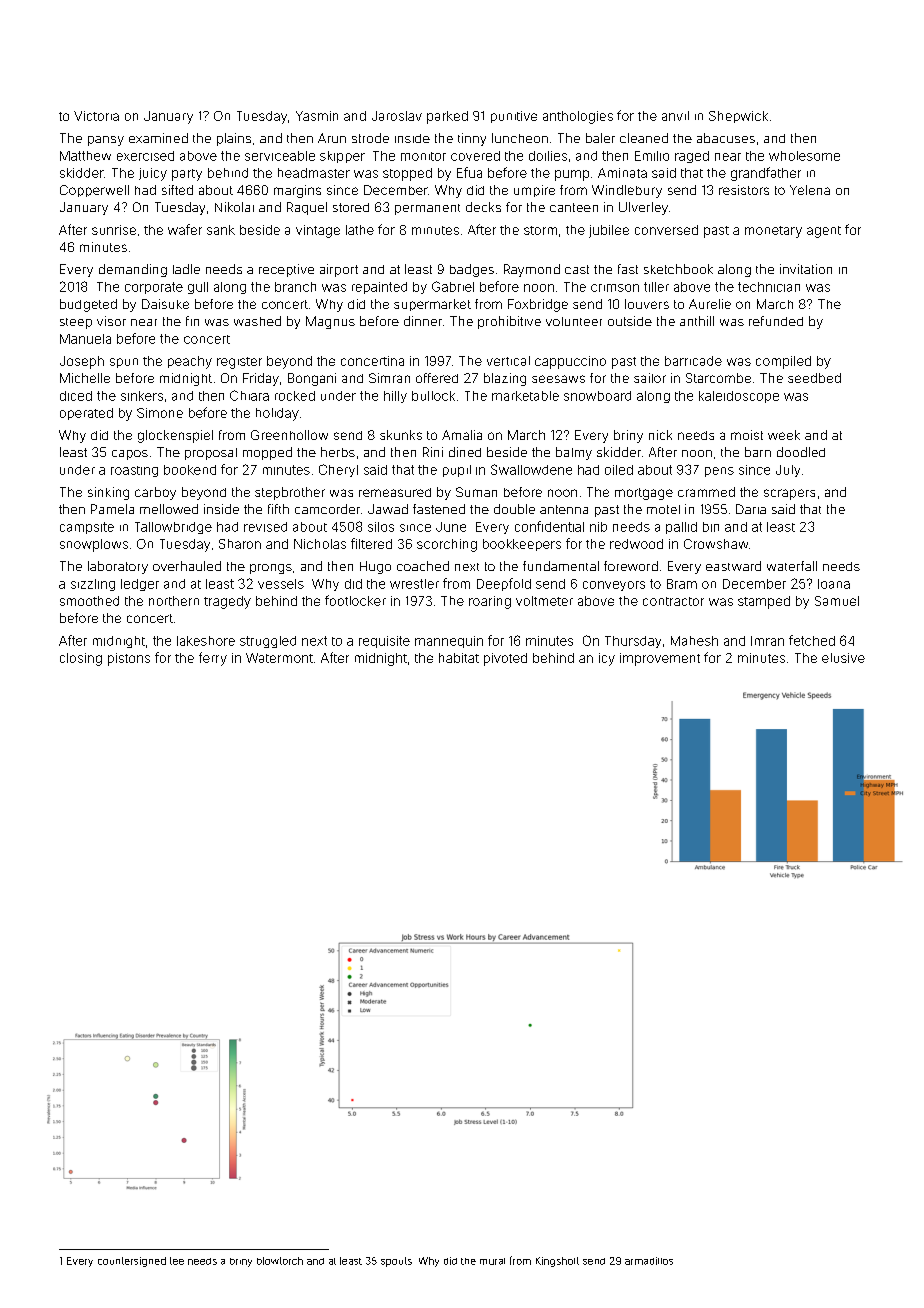 Image resolution: width=924 pixels, height=1308 pixels. Describe the element at coordinates (804, 156) in the screenshot. I see `wholesome` at that location.
